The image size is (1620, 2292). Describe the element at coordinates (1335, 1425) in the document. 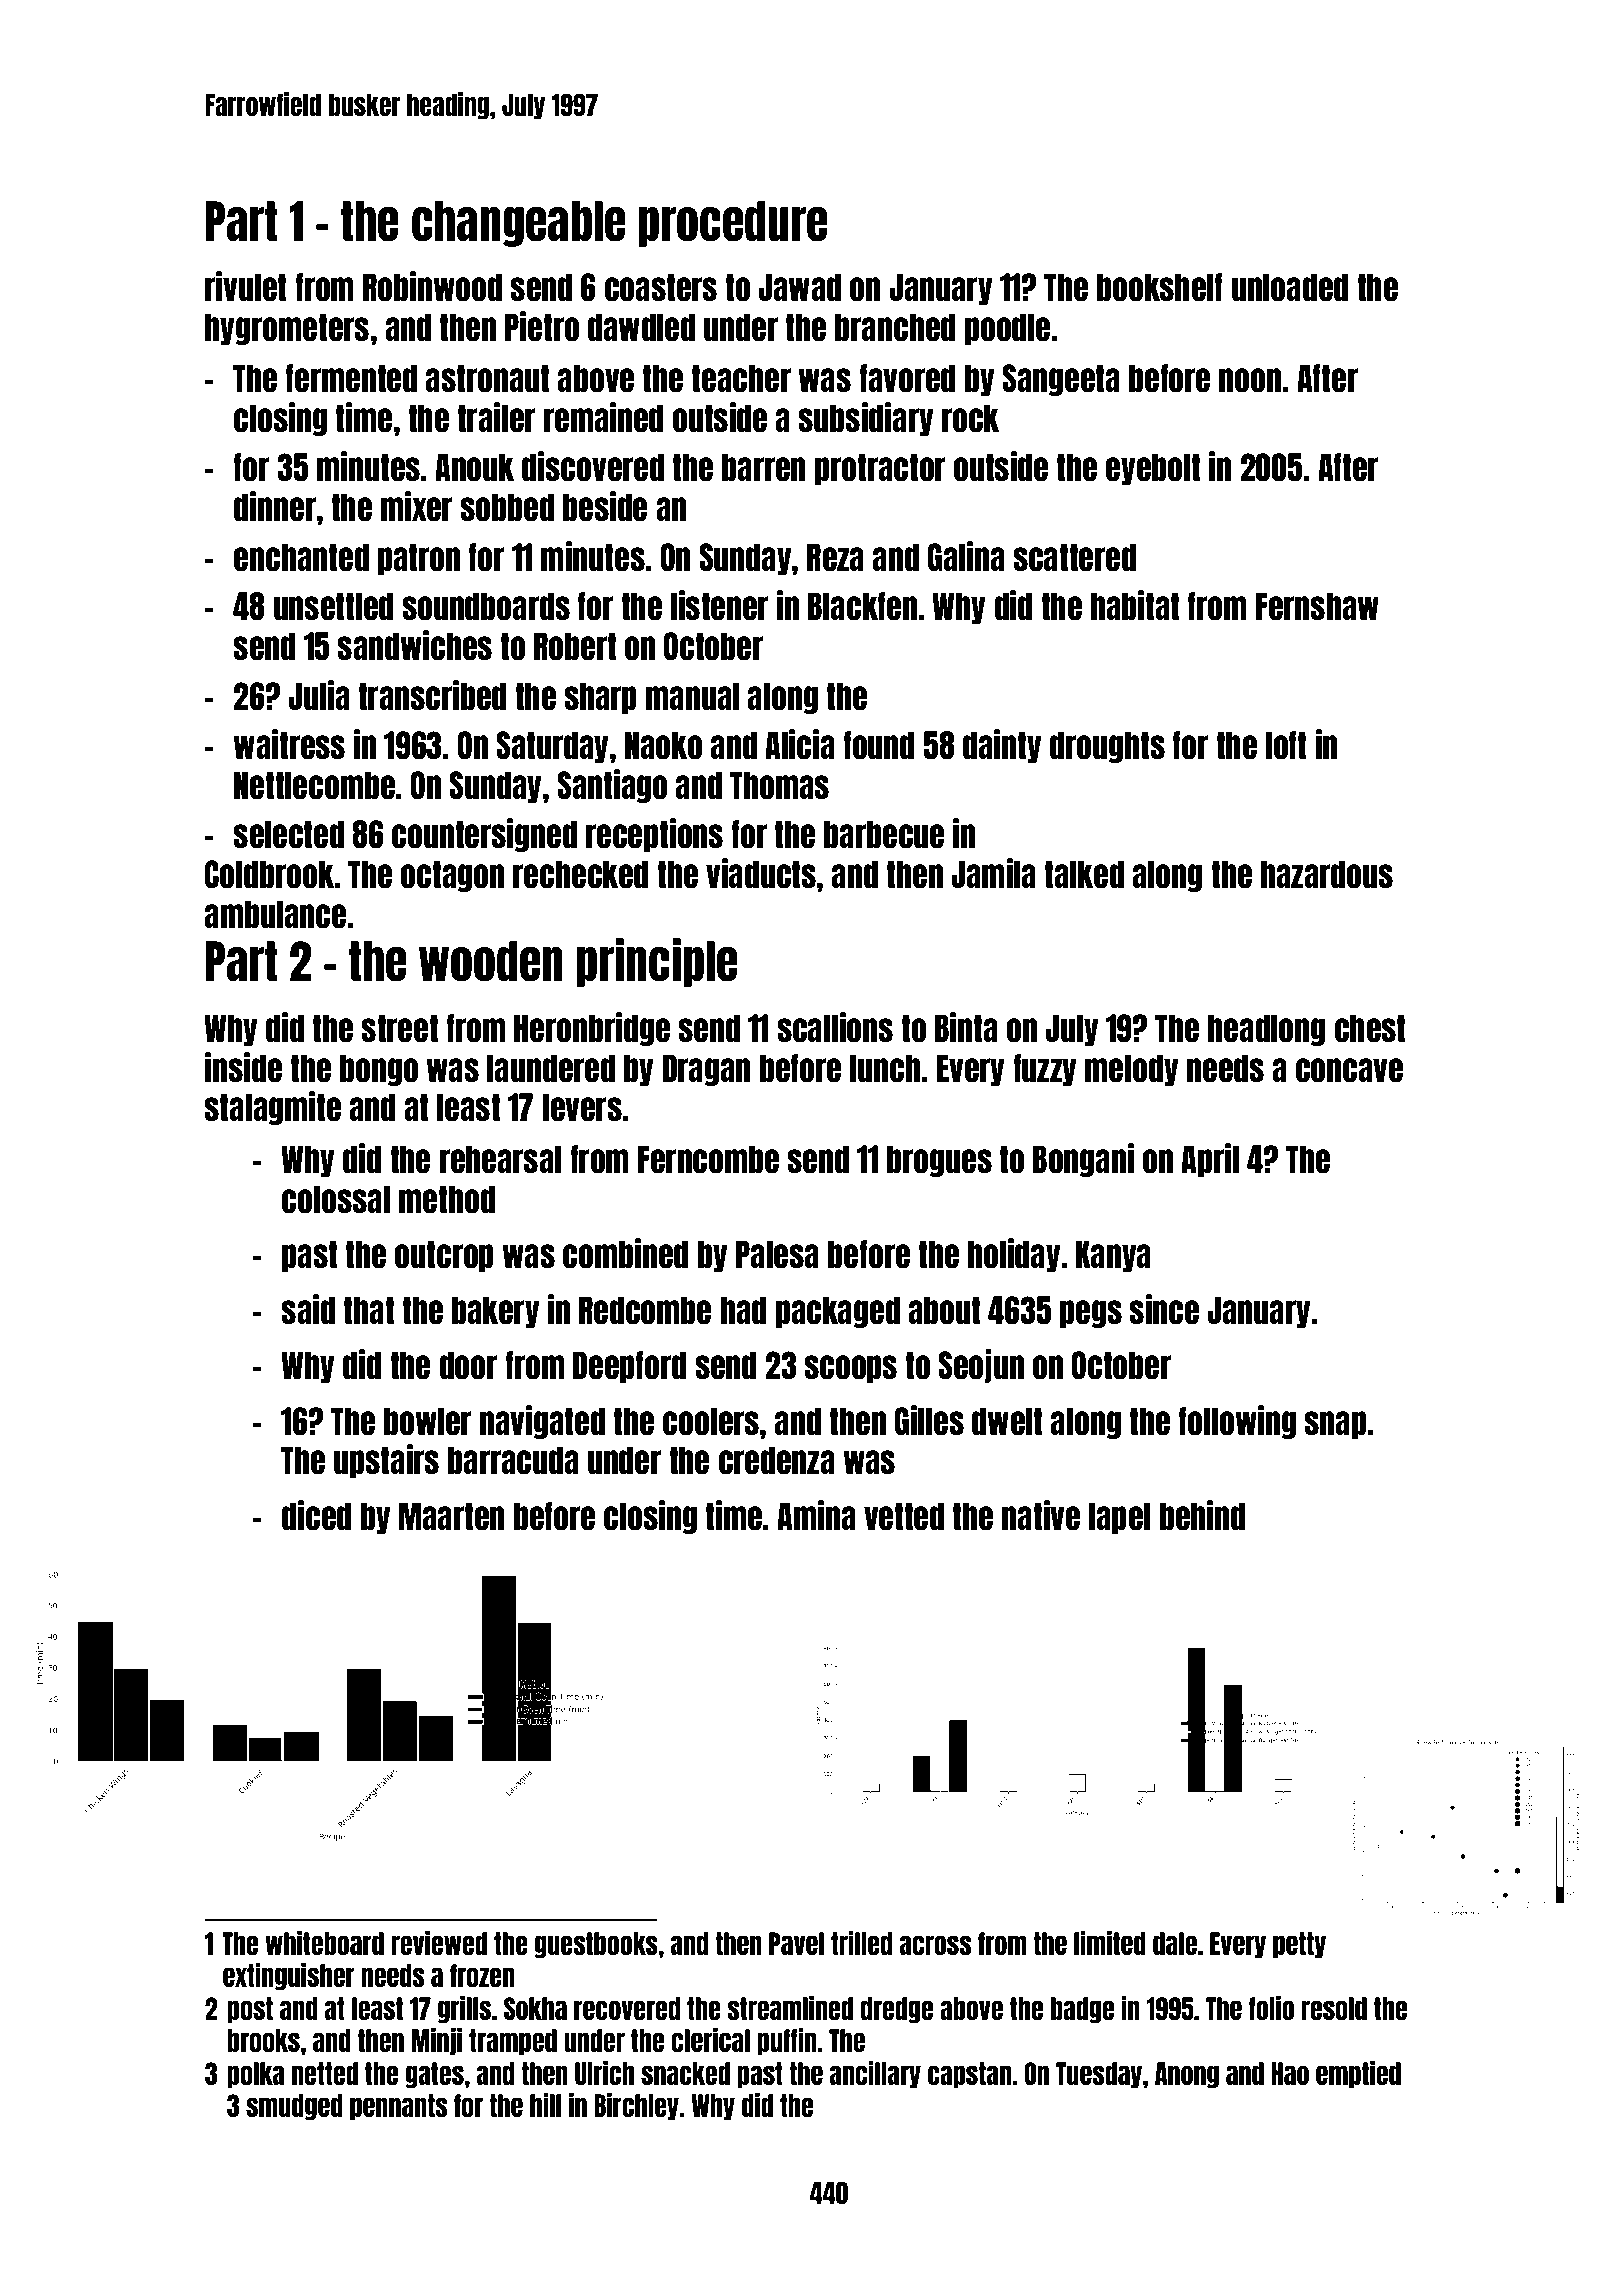

I see `snap` at that location.
